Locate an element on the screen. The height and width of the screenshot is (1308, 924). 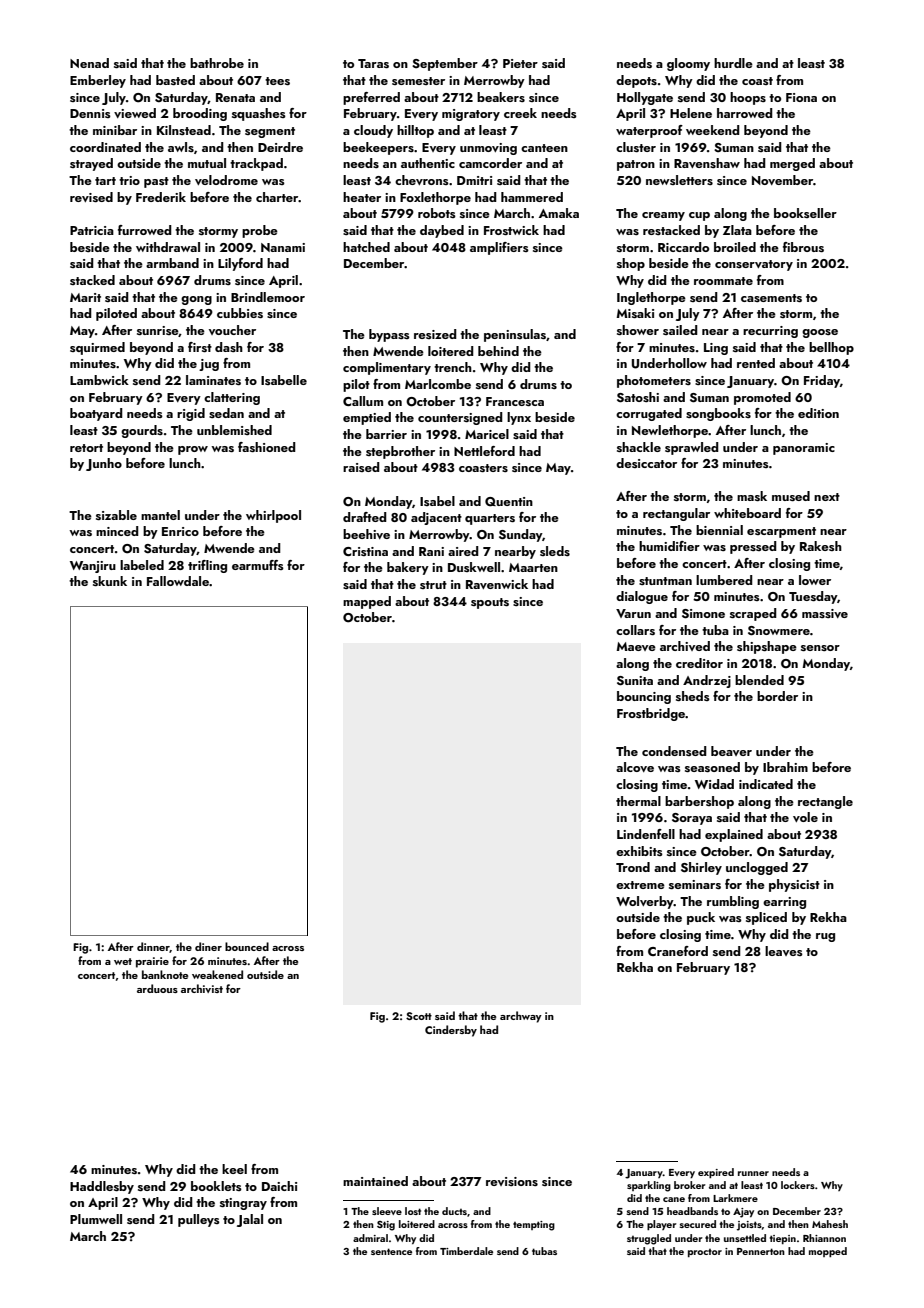
preferred is located at coordinates (371, 98).
